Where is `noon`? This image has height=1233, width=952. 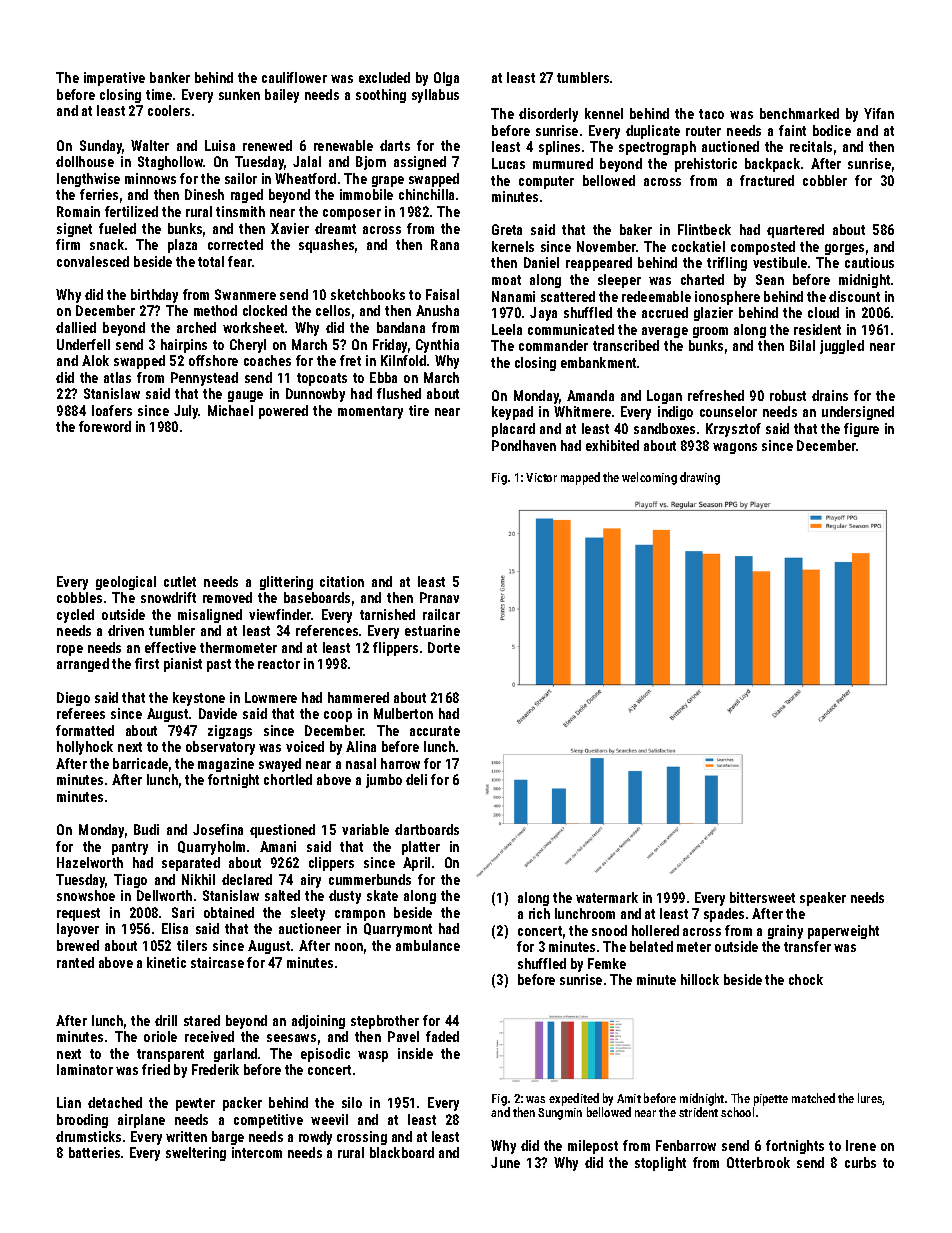
noon is located at coordinates (349, 947).
